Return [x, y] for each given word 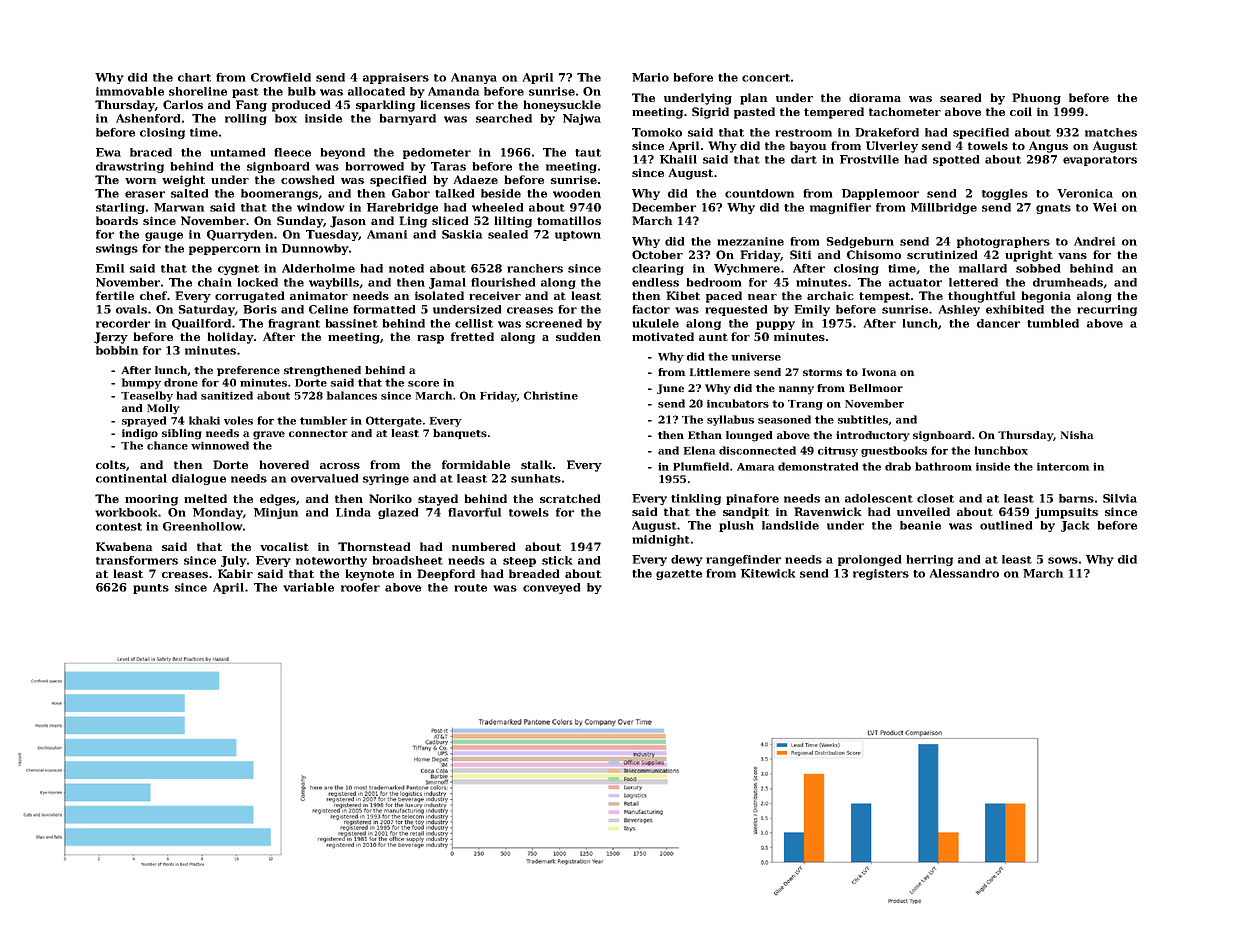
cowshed [308, 179]
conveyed [551, 588]
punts [151, 589]
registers [881, 574]
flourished [503, 282]
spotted [956, 160]
